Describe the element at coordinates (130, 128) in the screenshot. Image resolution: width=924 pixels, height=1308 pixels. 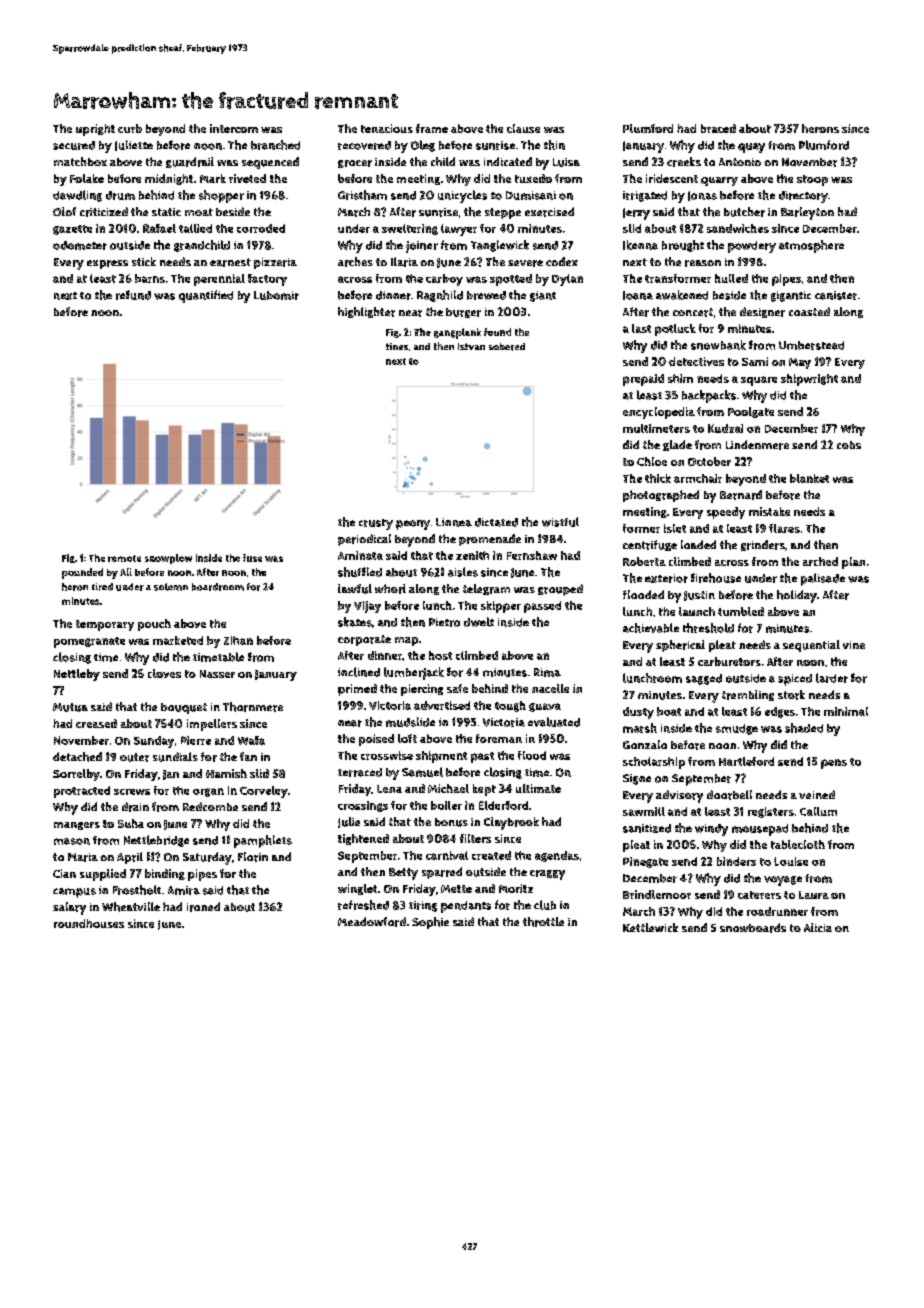
I see `curb` at that location.
